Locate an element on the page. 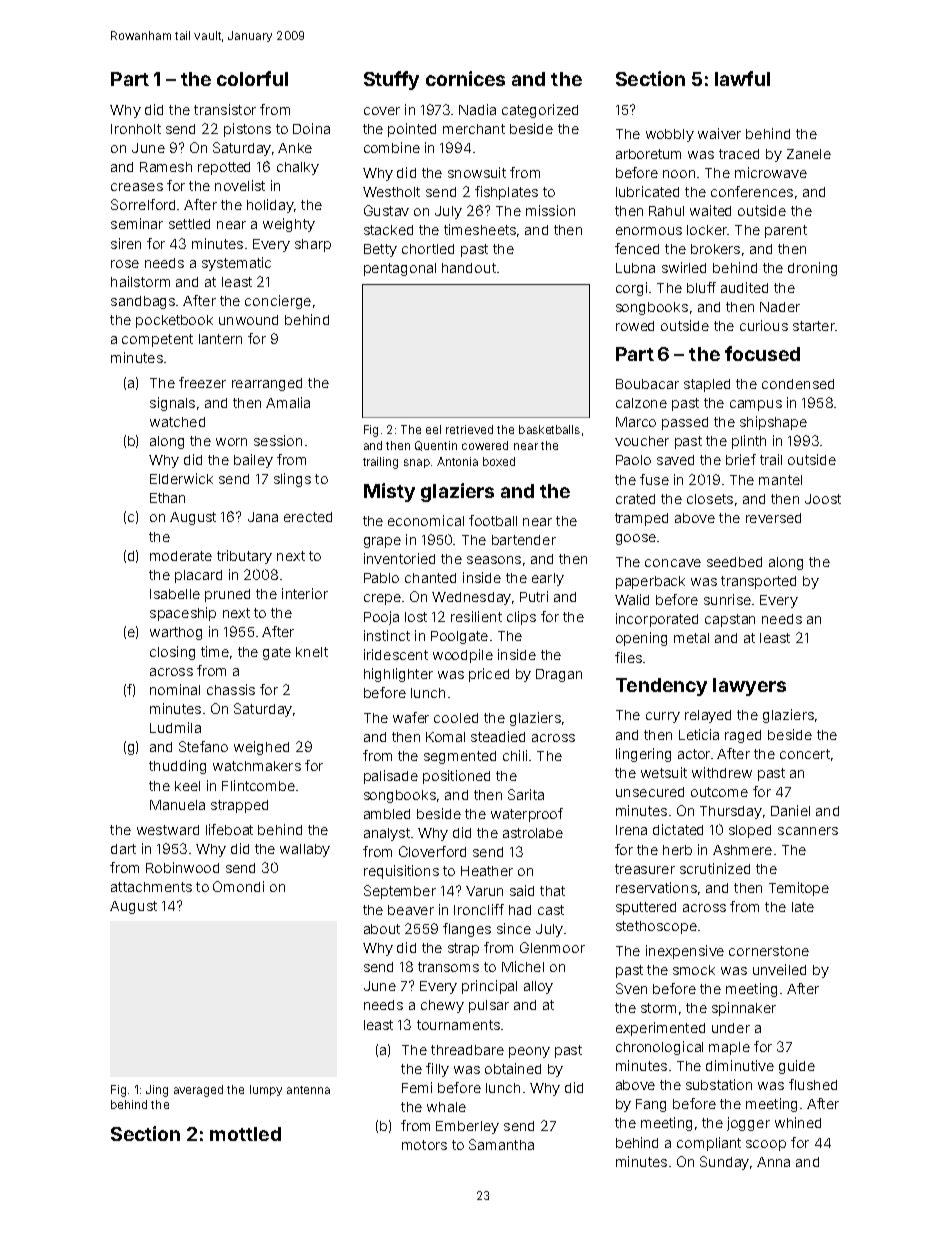 The height and width of the page is (1233, 952). holiday is located at coordinates (270, 206).
